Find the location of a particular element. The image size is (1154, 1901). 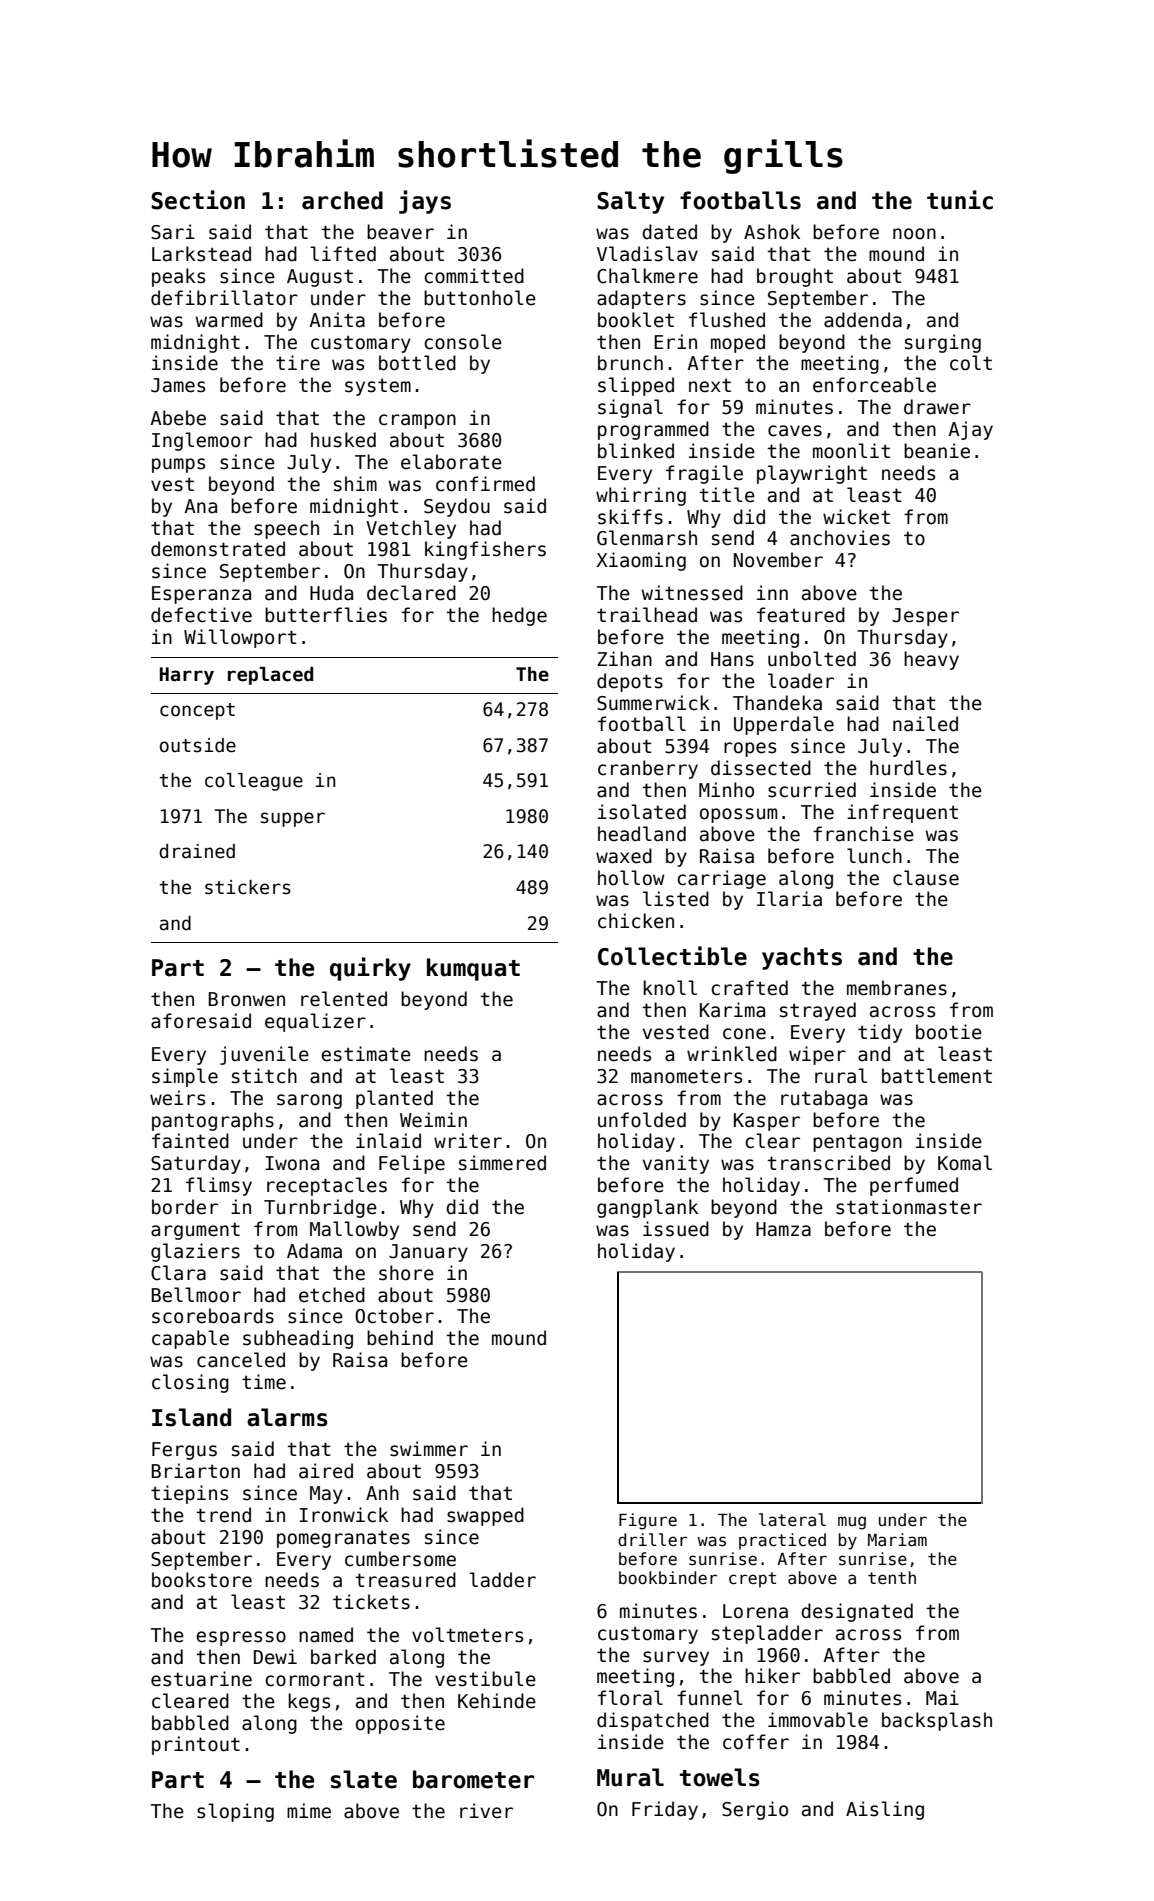

Section is located at coordinates (198, 200).
